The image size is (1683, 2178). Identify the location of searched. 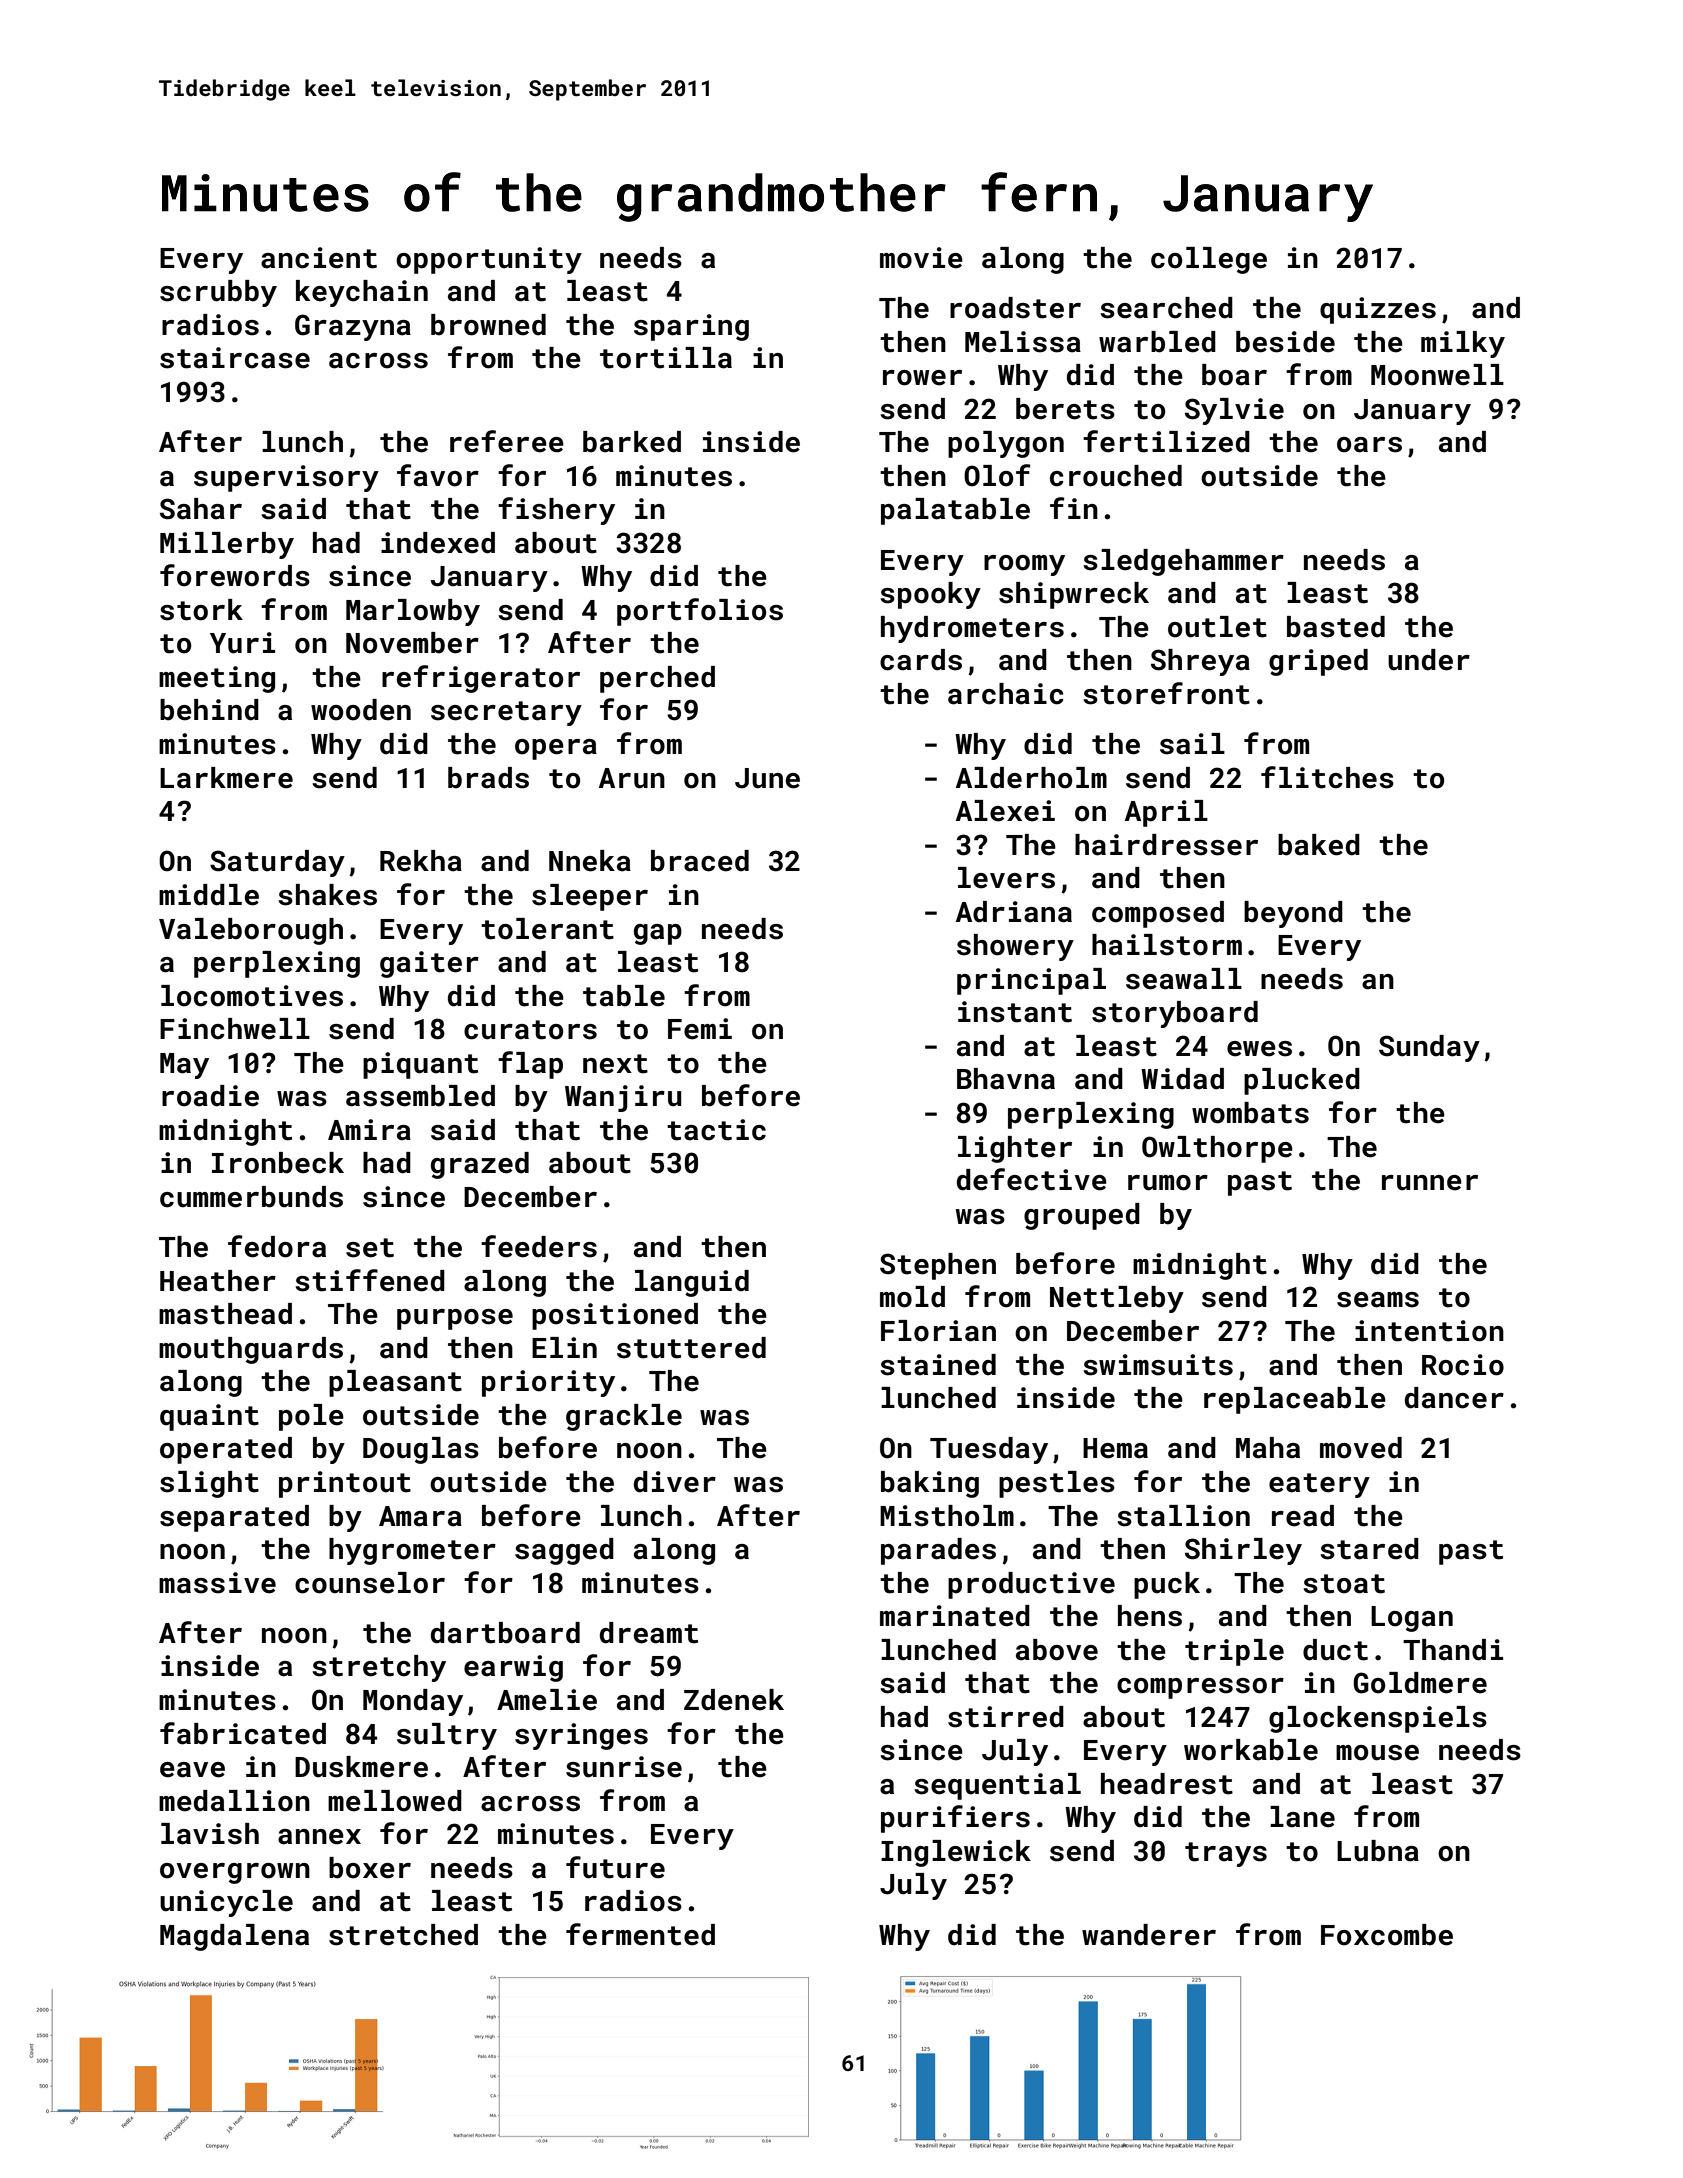
(1166, 308).
